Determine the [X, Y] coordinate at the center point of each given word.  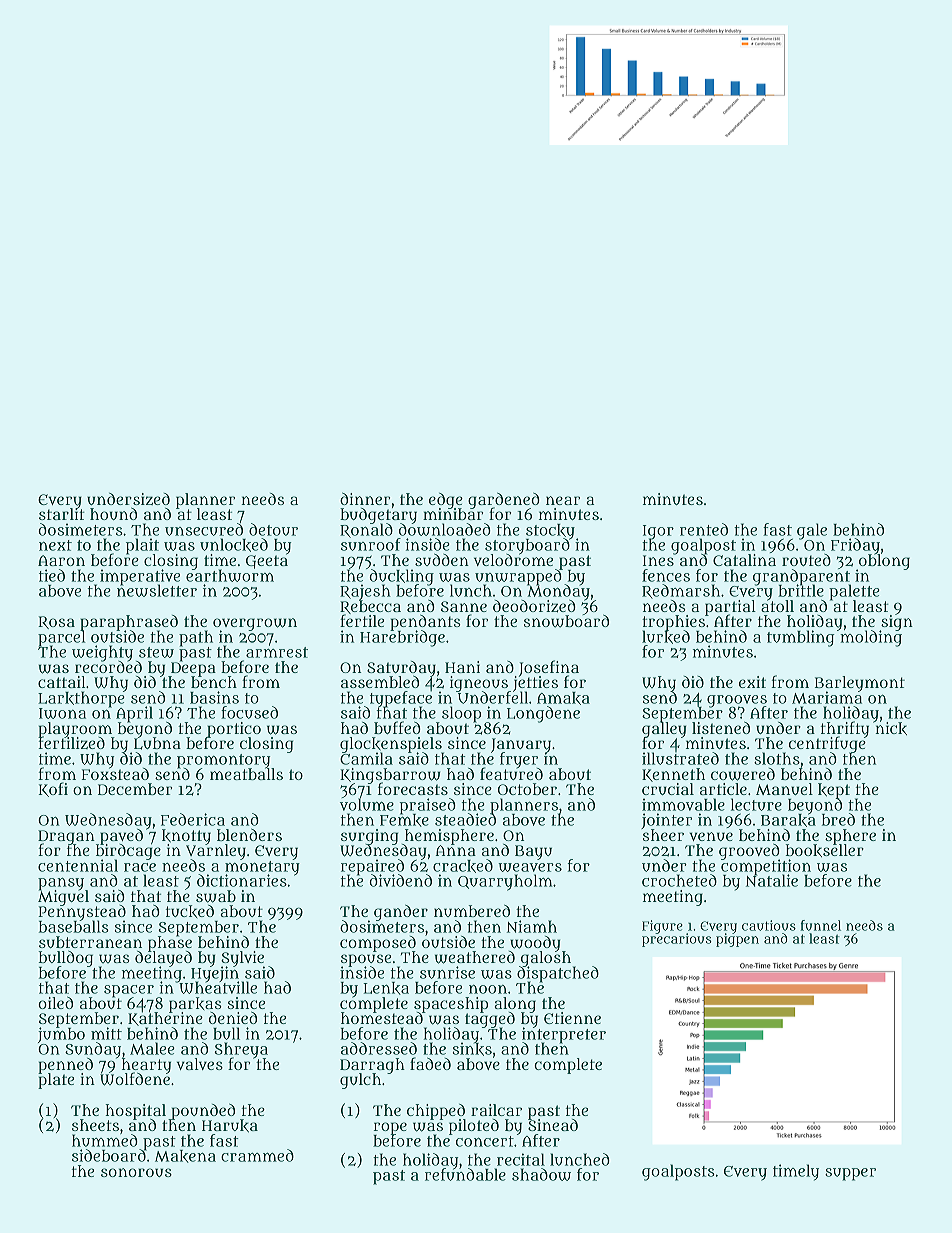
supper [850, 1174]
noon [488, 989]
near [563, 500]
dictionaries [242, 880]
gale [812, 531]
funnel [820, 925]
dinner [365, 499]
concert [485, 1141]
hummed [105, 1140]
